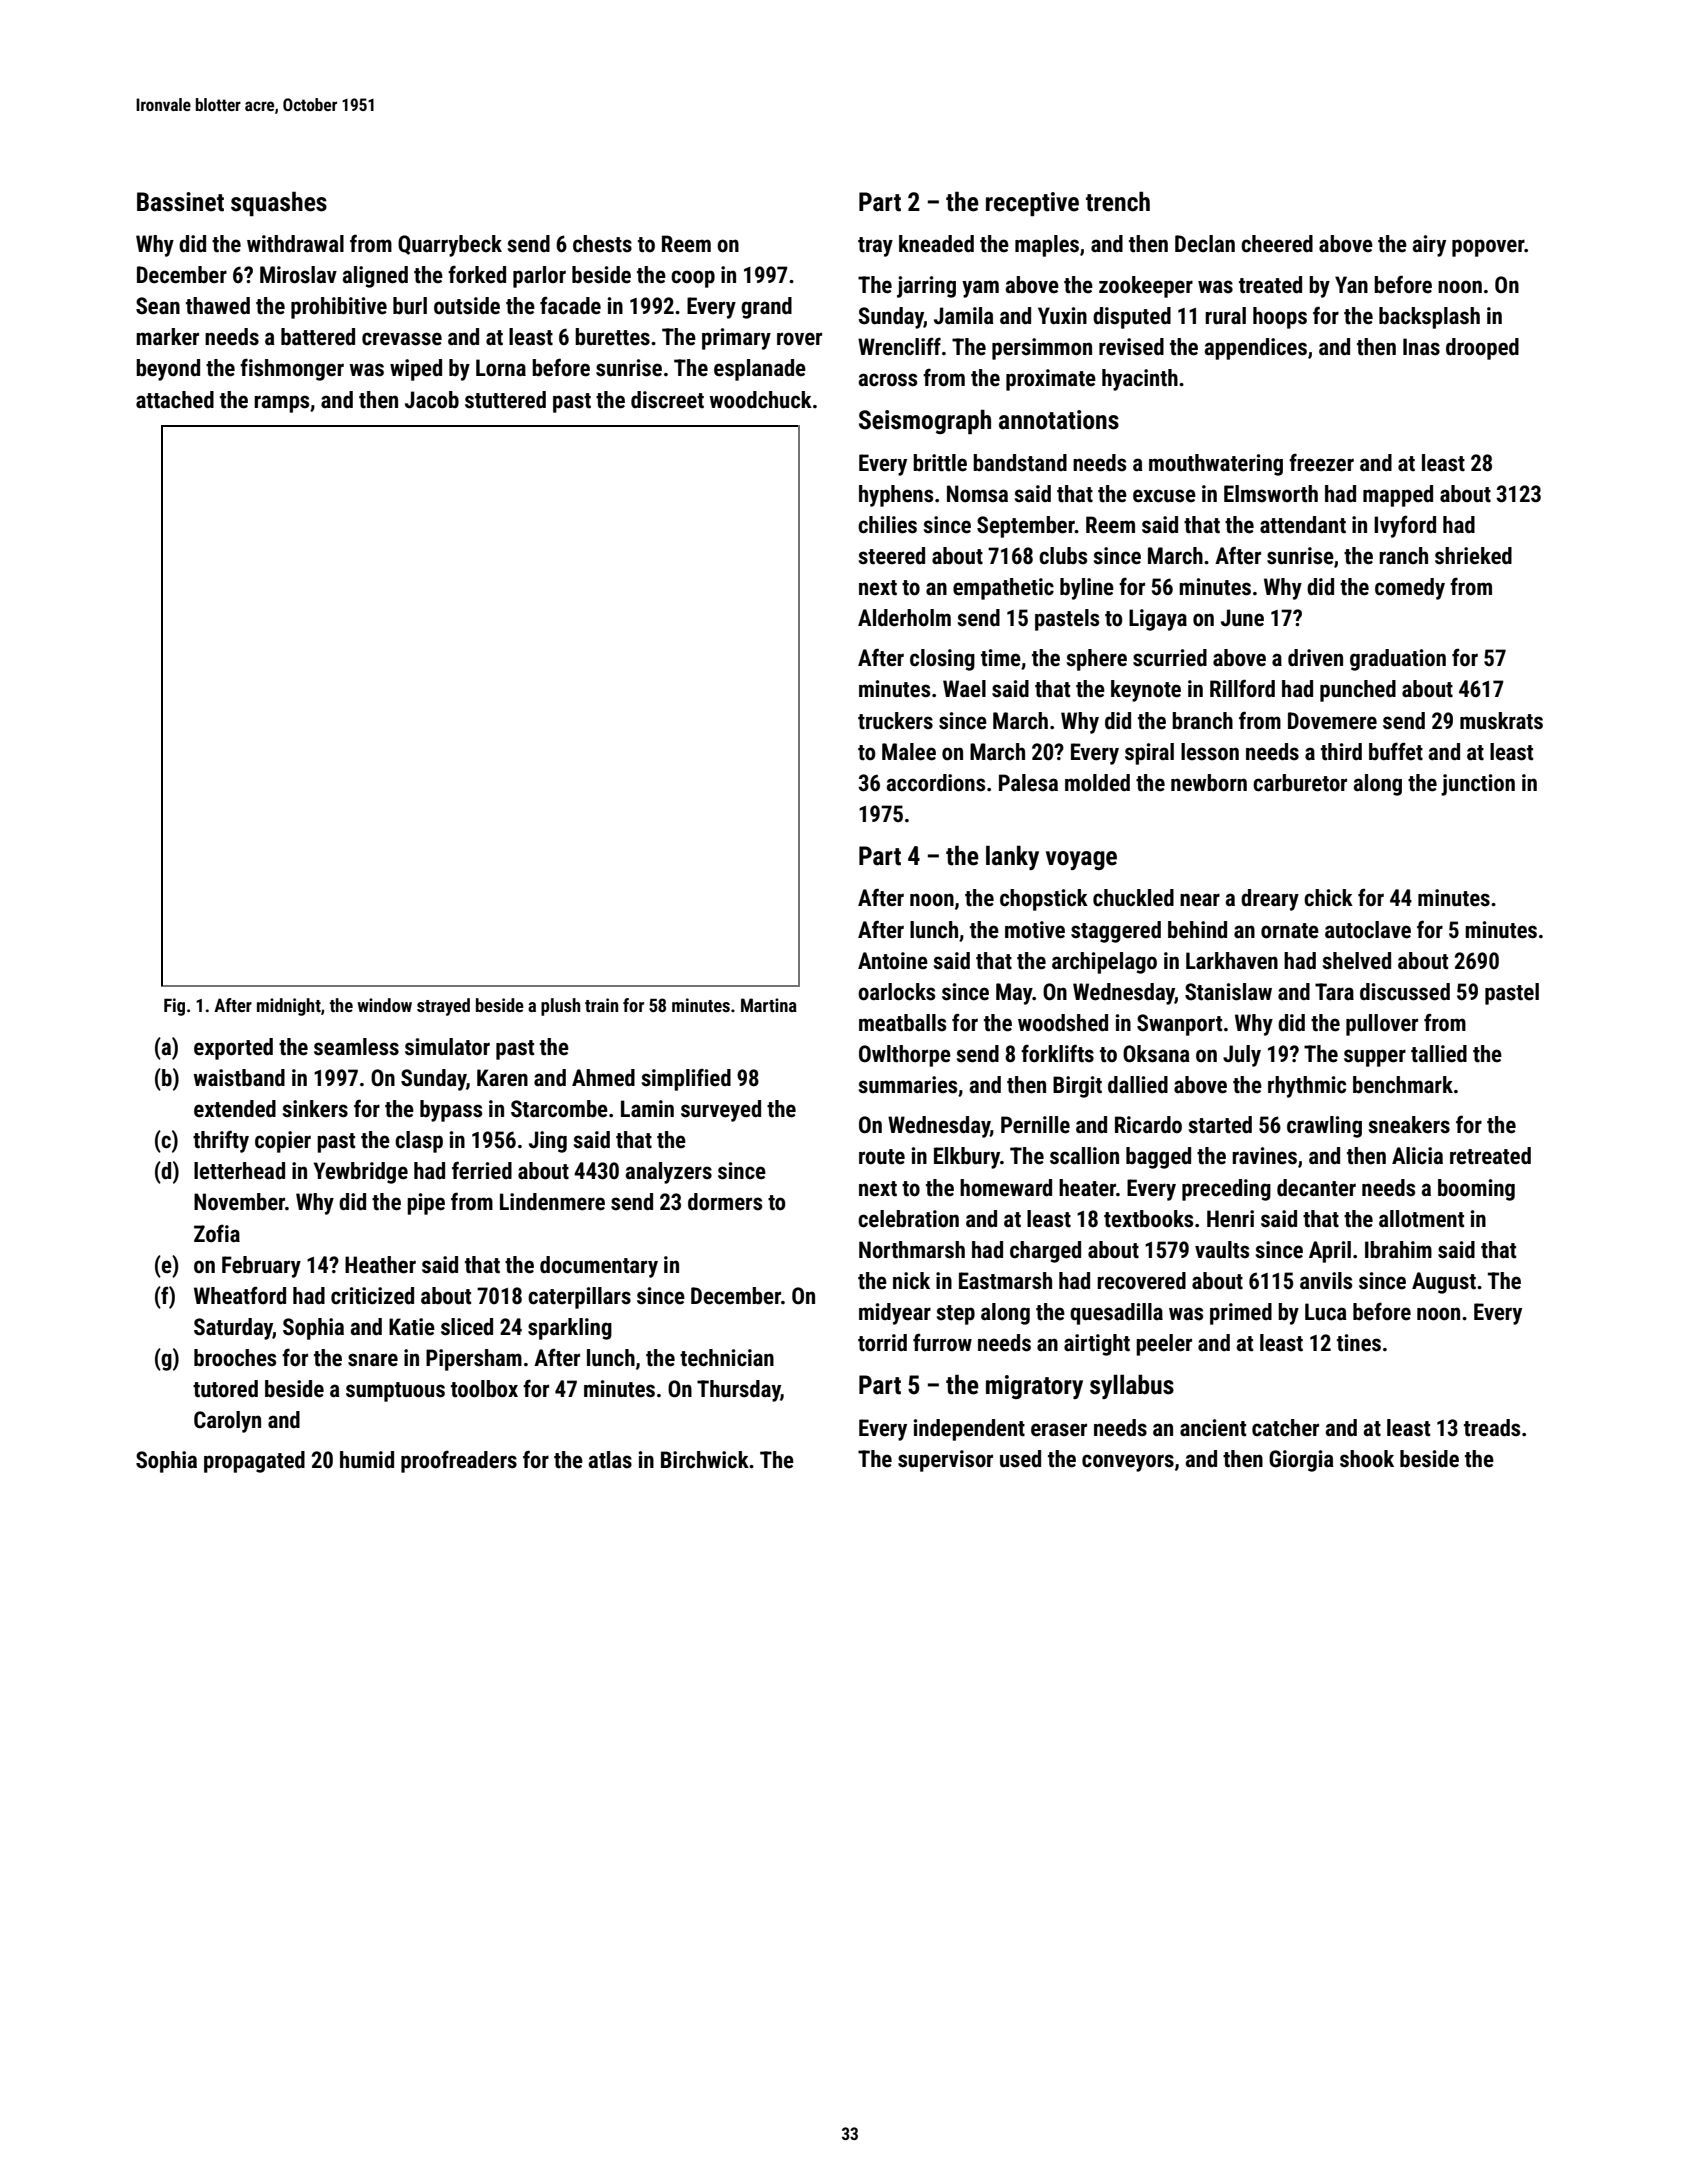  I want to click on popover, so click(1488, 248).
